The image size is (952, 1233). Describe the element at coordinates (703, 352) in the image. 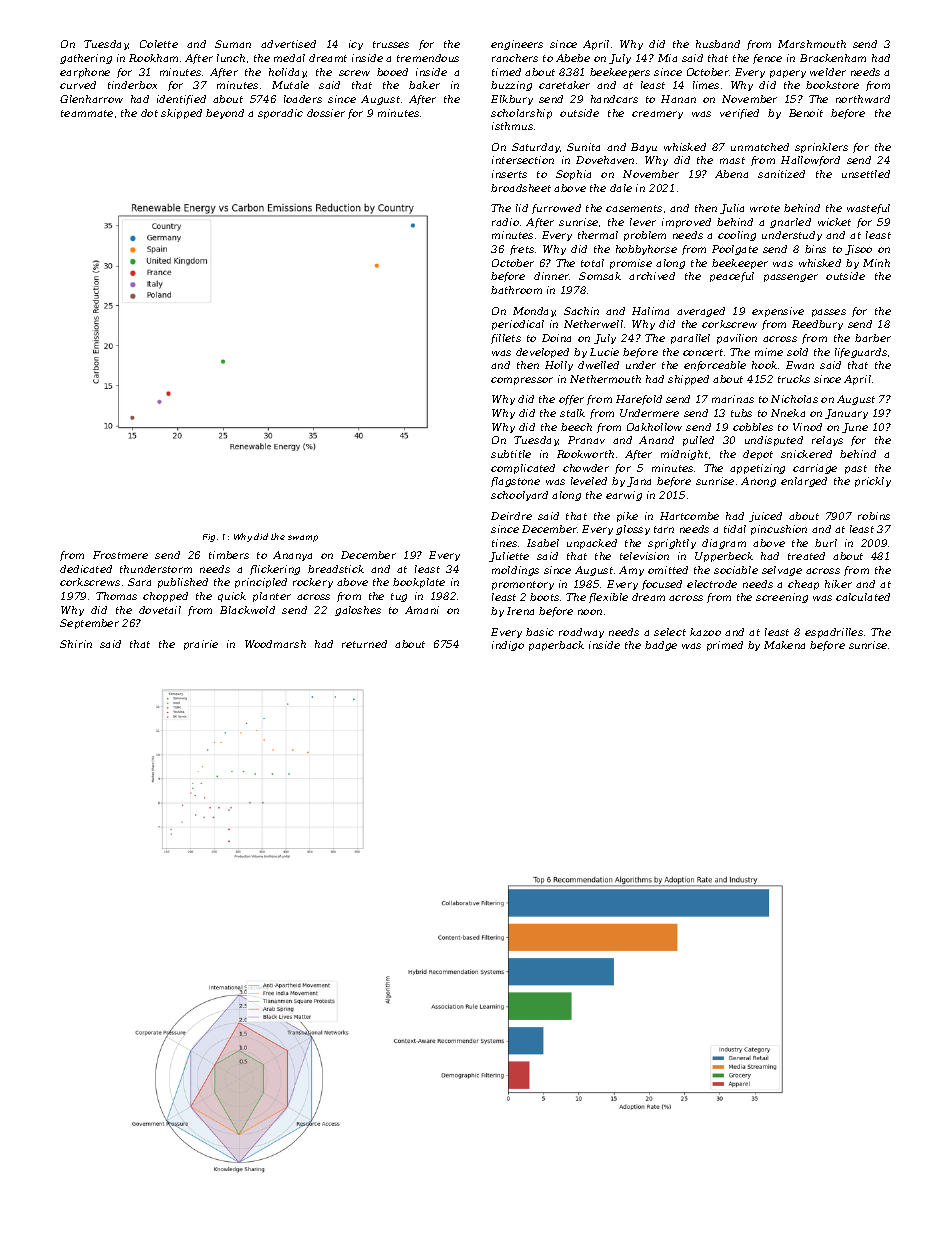

I see `concert` at that location.
